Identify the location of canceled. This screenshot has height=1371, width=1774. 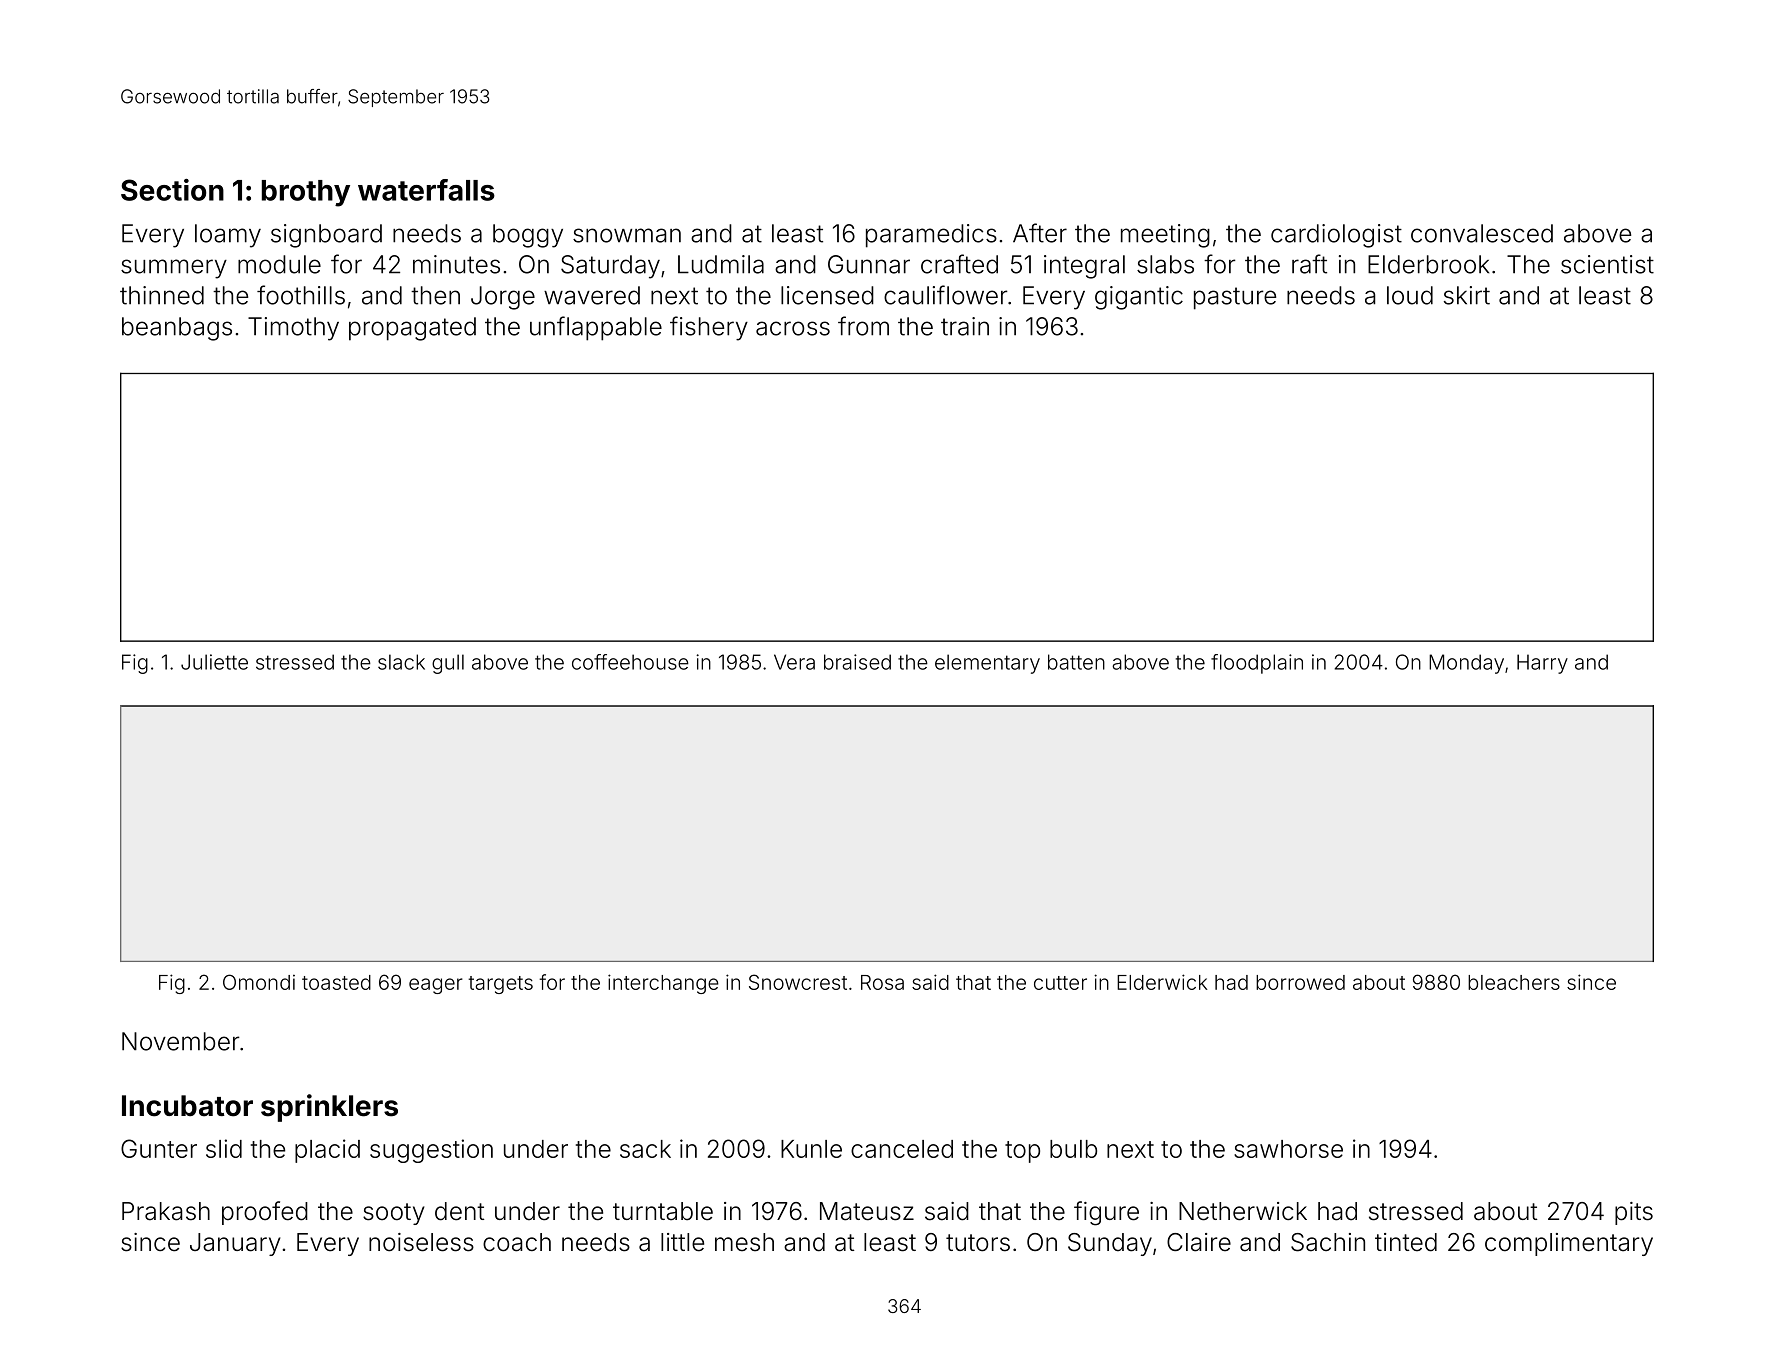
(902, 1149).
